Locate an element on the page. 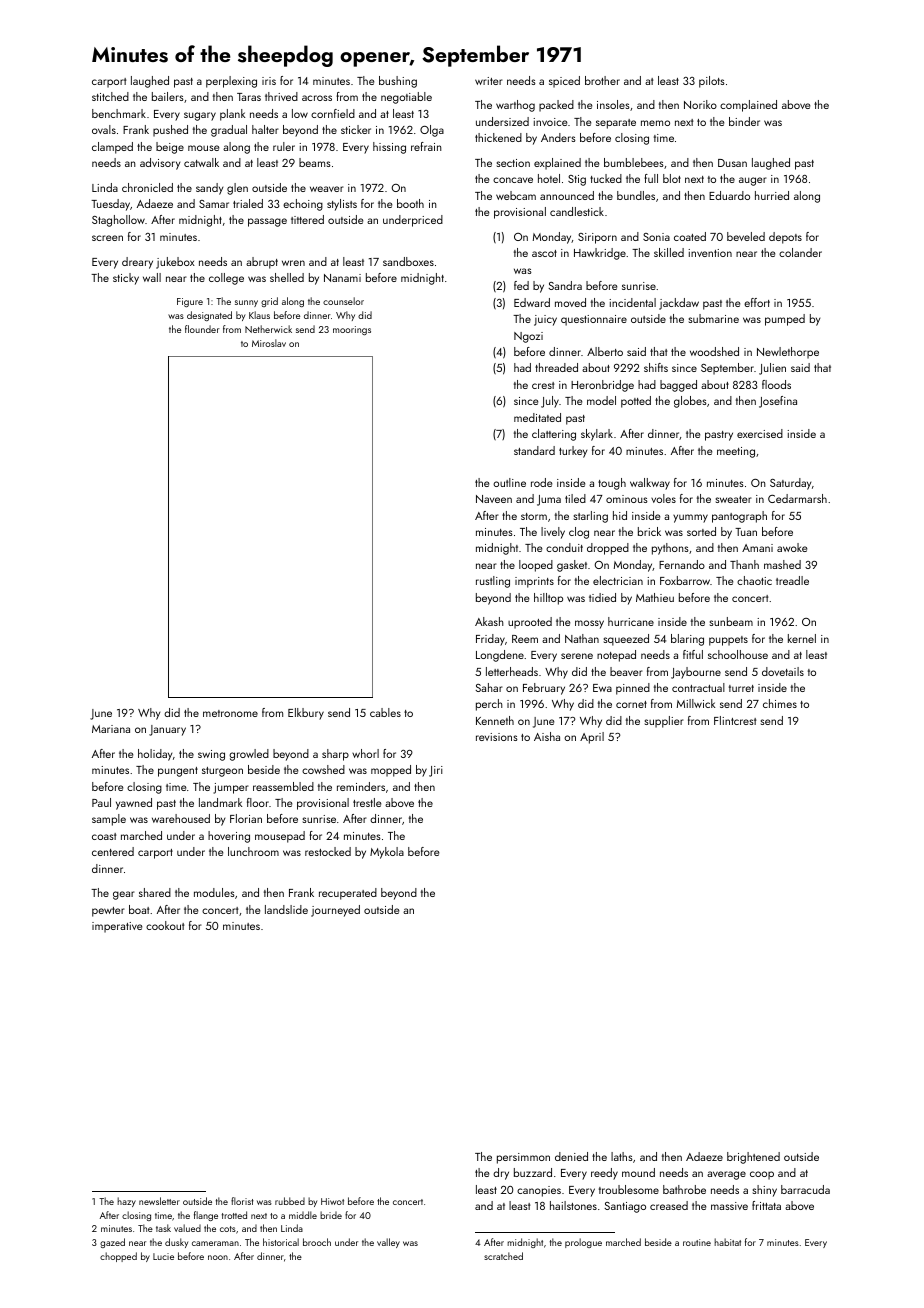 The width and height of the document is (924, 1308). metronome is located at coordinates (230, 713).
